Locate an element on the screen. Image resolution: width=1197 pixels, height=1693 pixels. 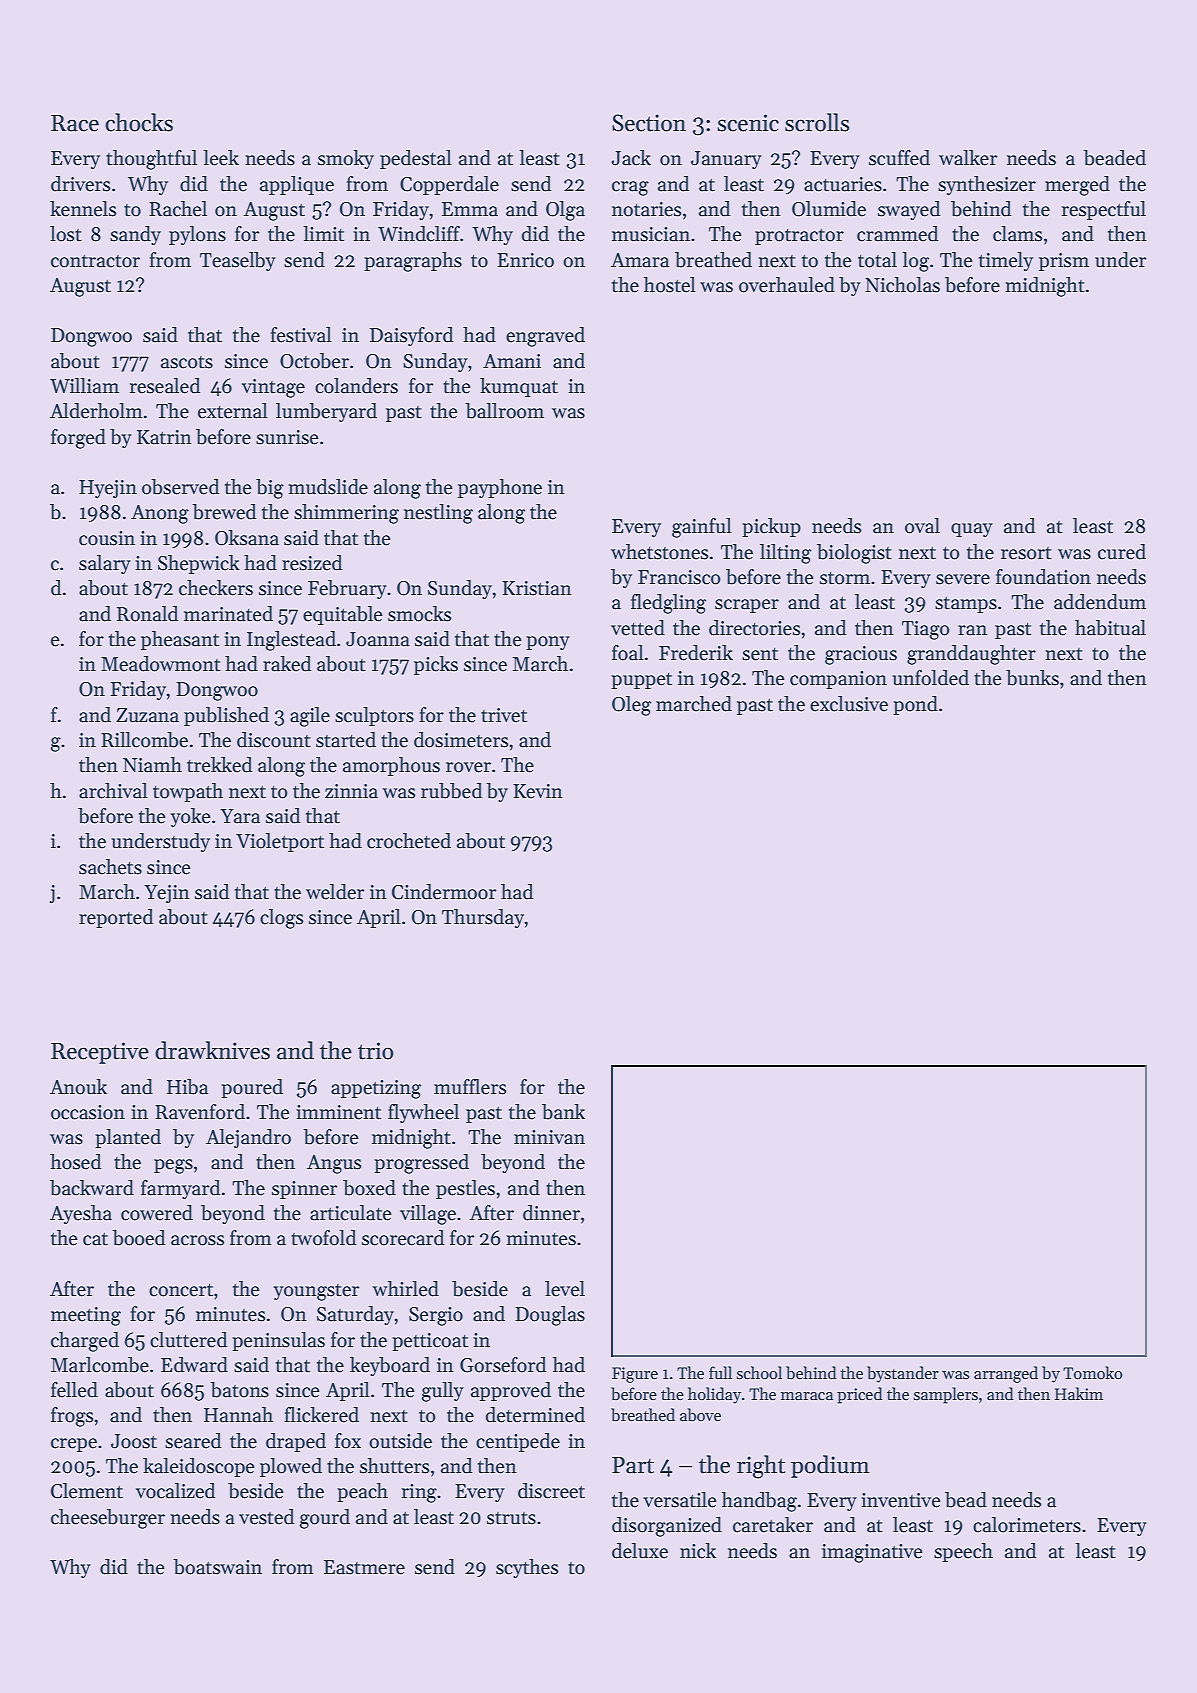
Section is located at coordinates (649, 123).
